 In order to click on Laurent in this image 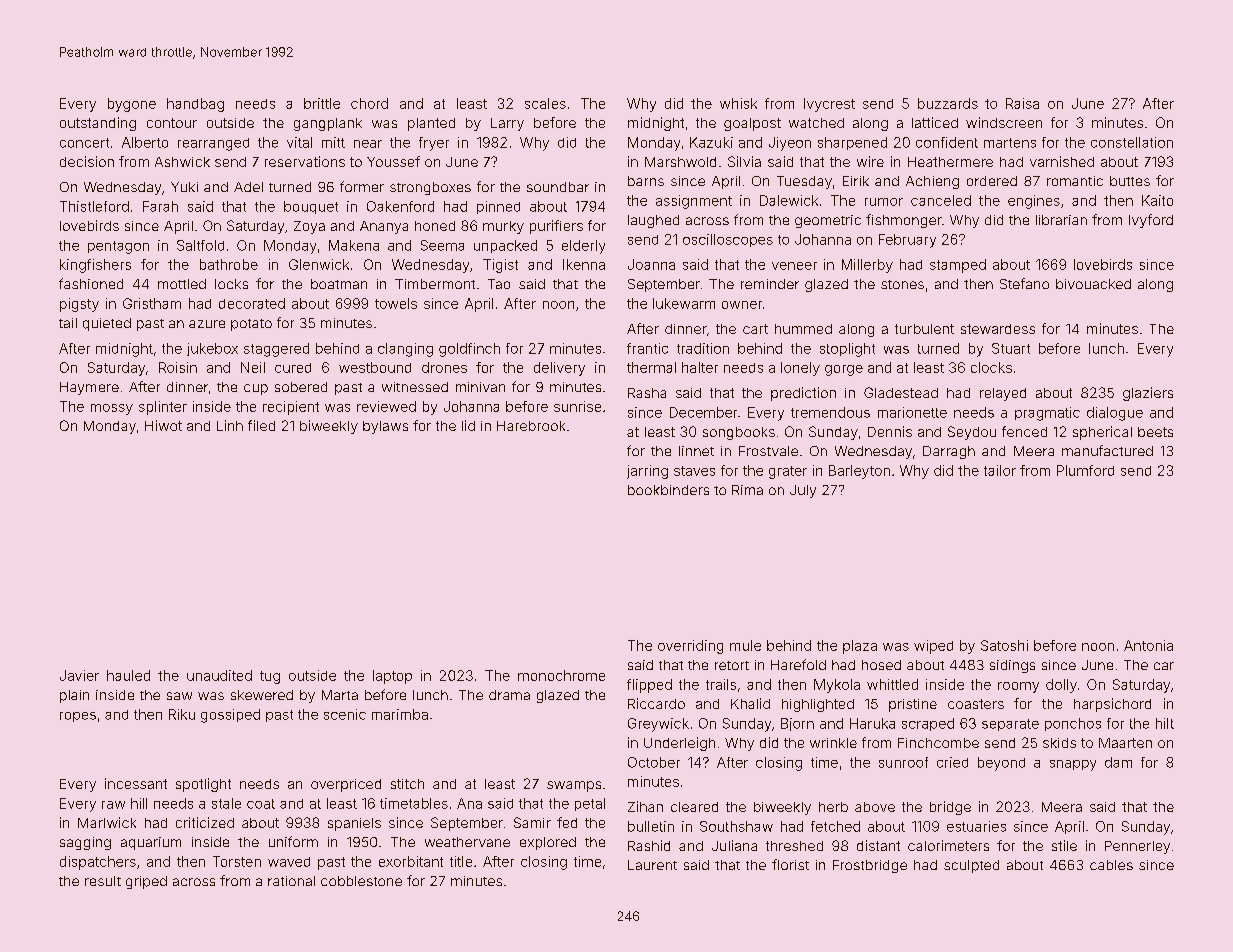, I will do `click(652, 865)`.
